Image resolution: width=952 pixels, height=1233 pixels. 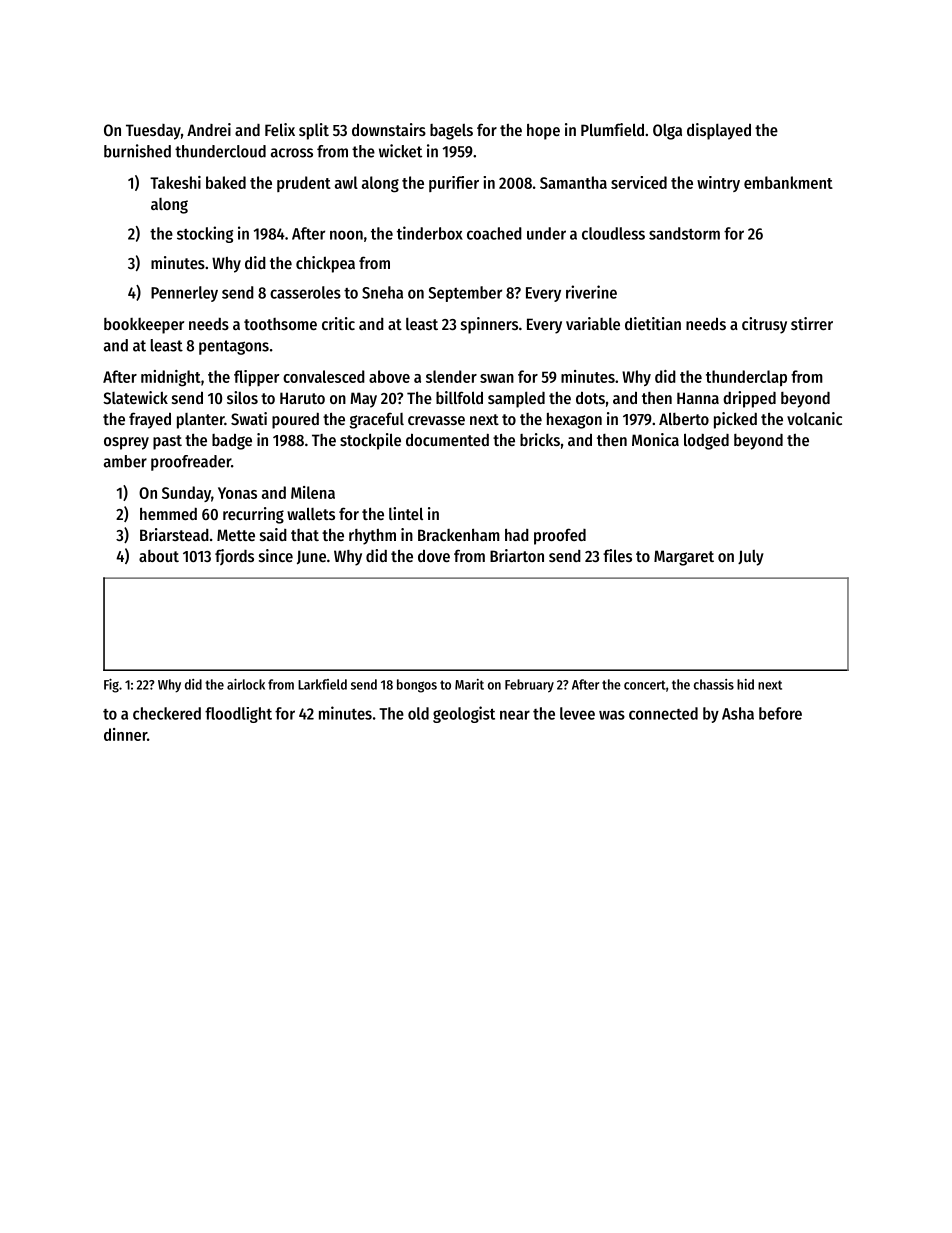 I want to click on floodlight, so click(x=238, y=715).
